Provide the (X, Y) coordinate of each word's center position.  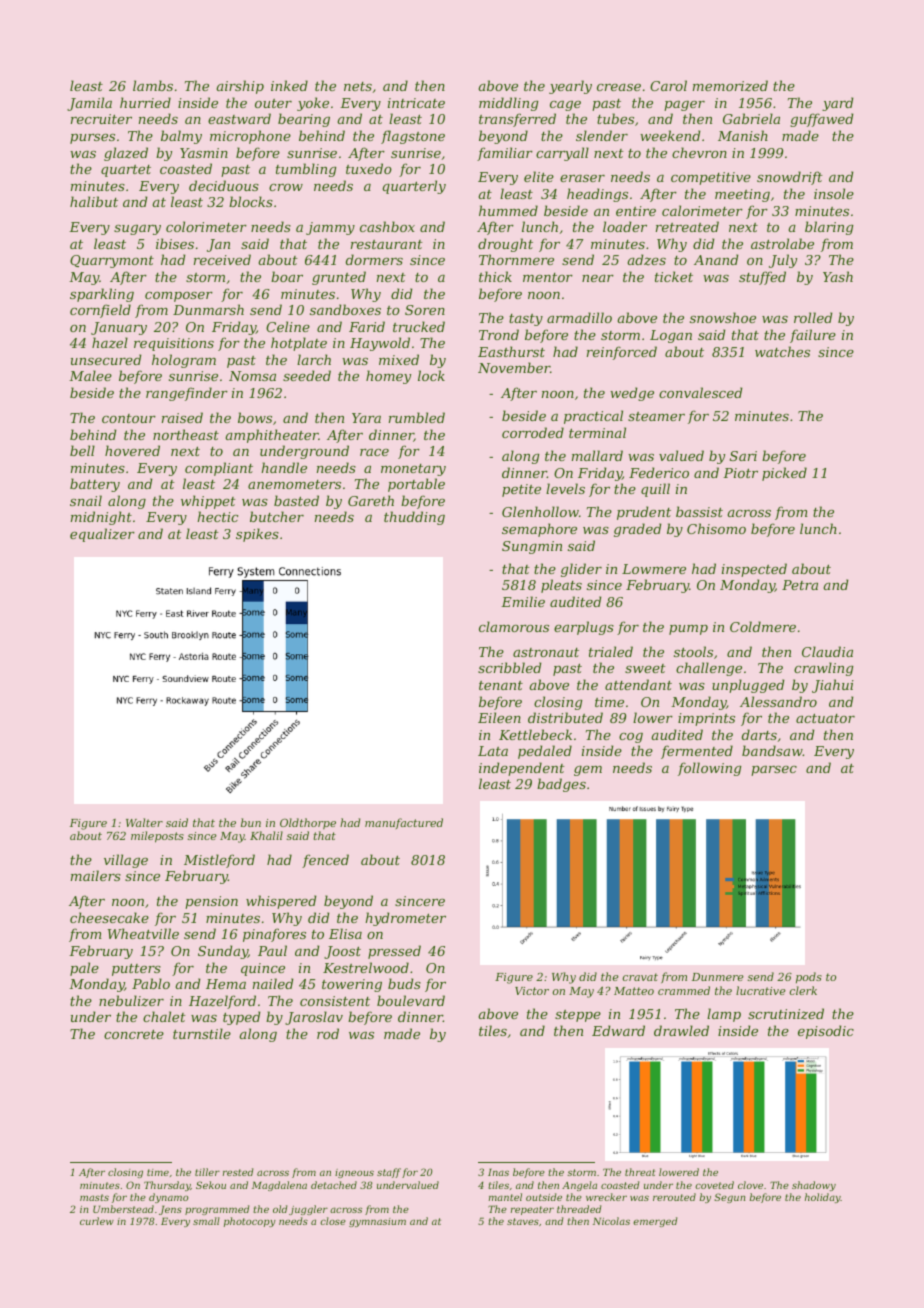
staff (389, 1173)
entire (636, 211)
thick (495, 276)
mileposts (157, 837)
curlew (97, 1221)
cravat (640, 977)
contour (129, 418)
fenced (325, 861)
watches (782, 351)
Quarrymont (112, 261)
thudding (414, 518)
